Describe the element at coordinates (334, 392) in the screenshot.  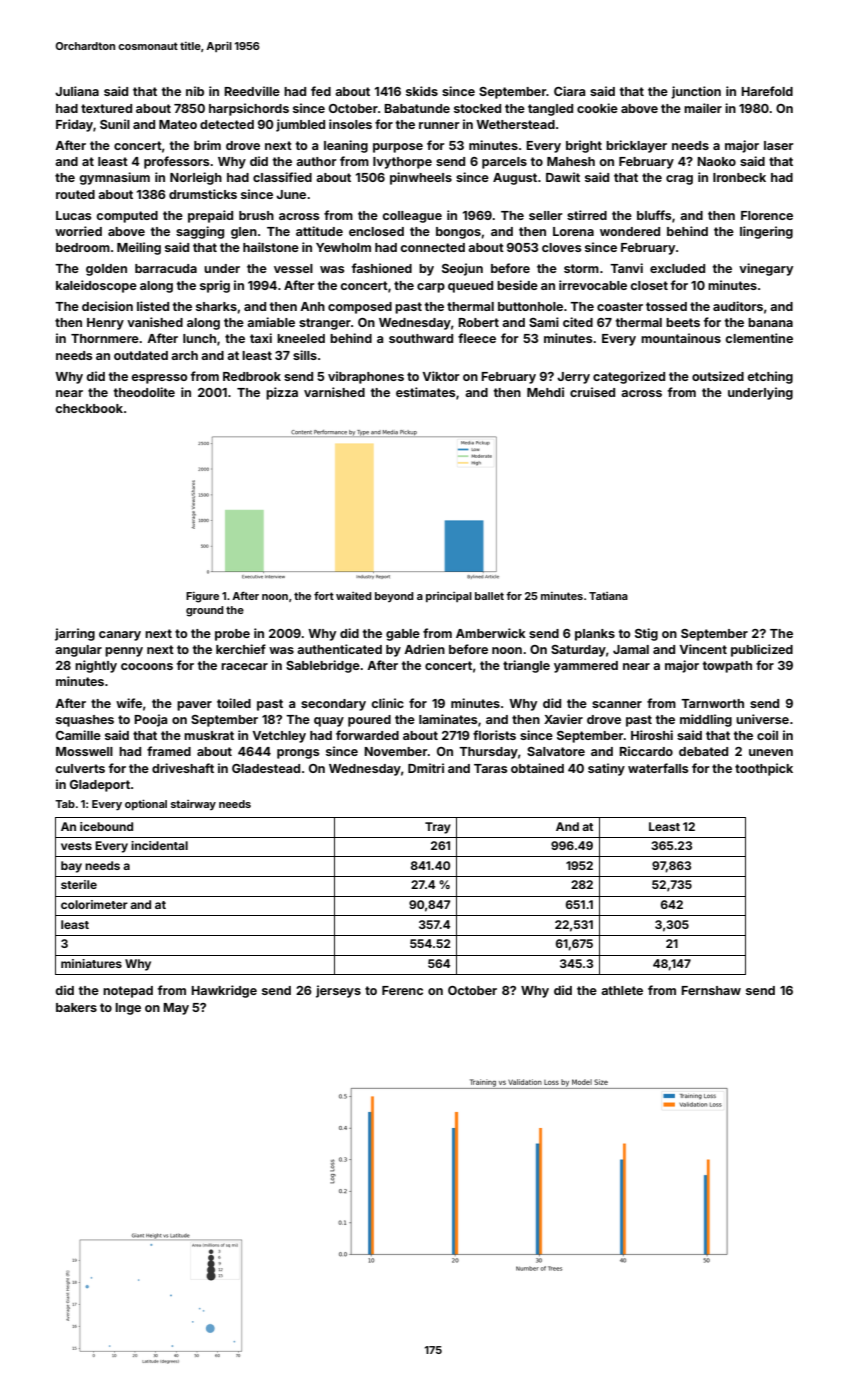
I see `varnished` at that location.
